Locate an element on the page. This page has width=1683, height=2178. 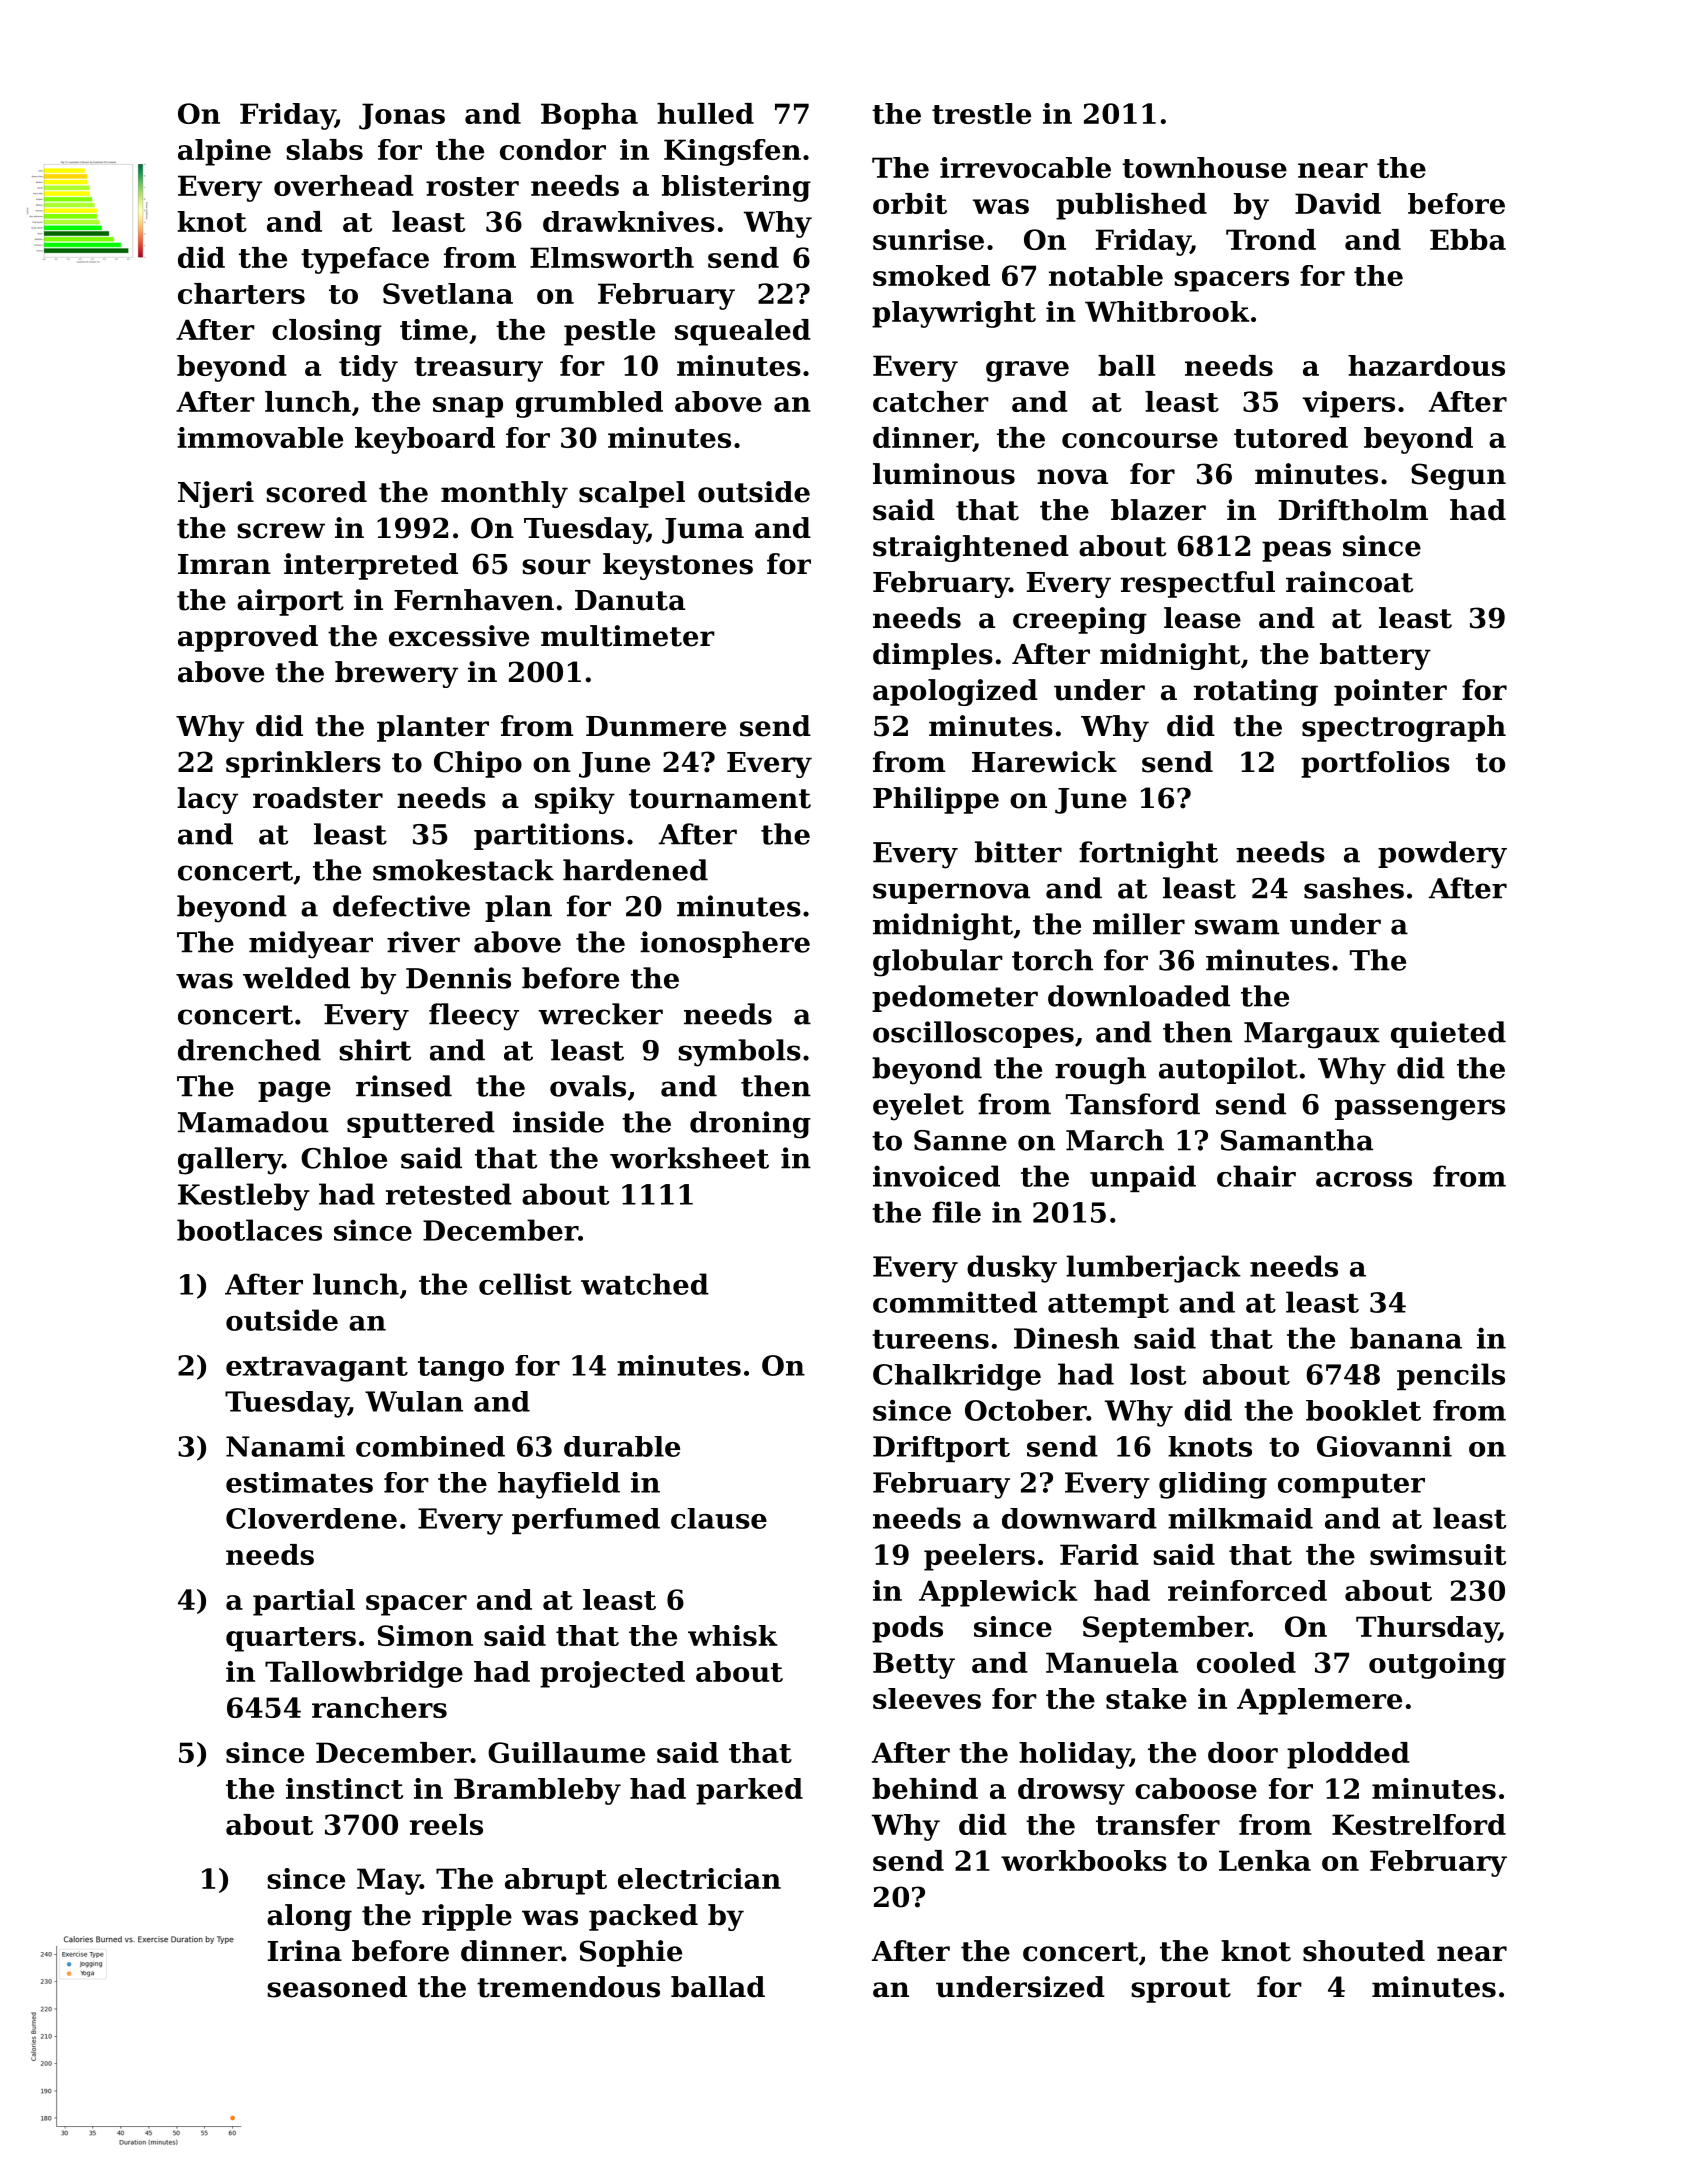
luminous is located at coordinates (944, 474).
